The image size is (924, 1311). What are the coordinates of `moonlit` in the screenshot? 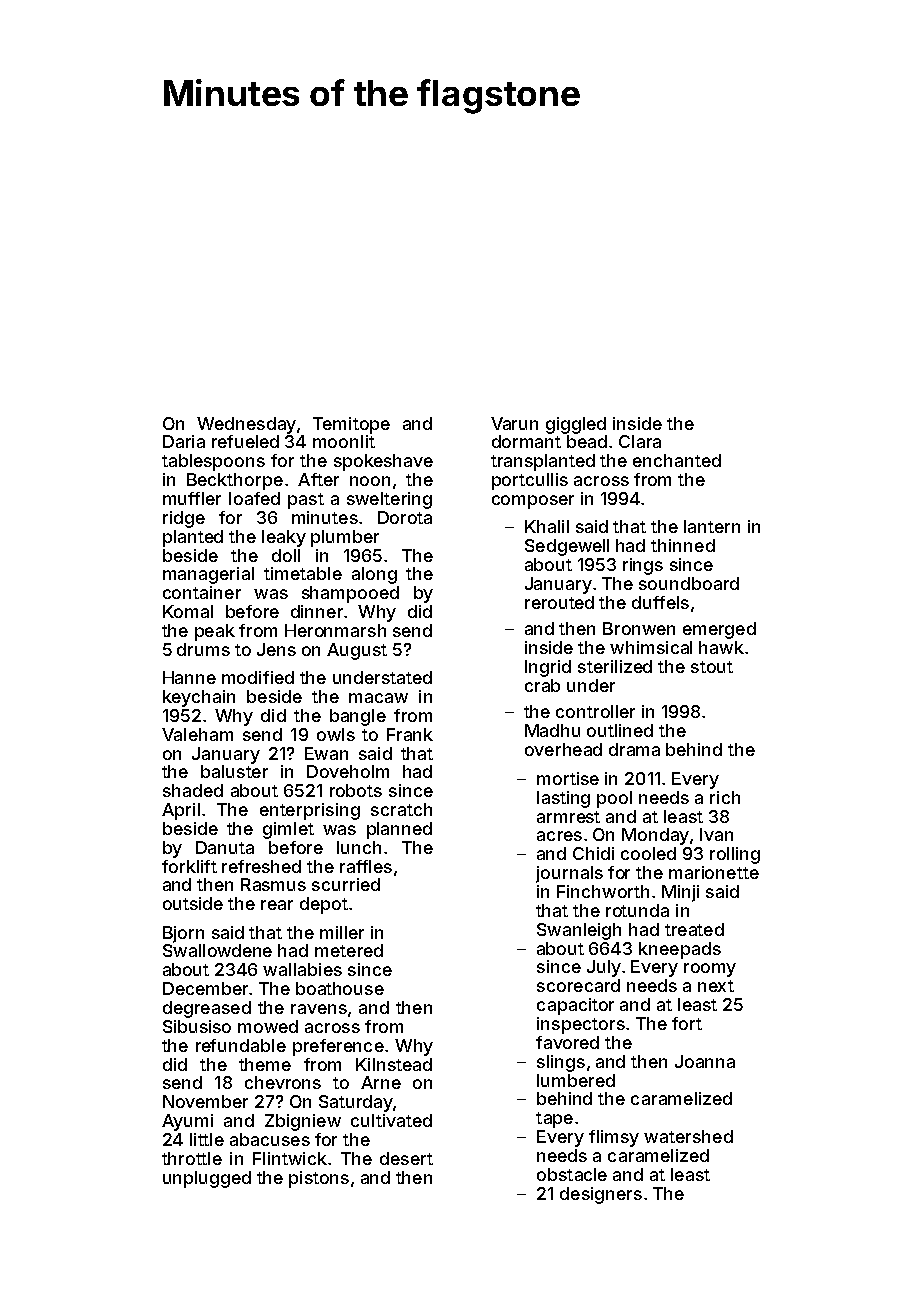 It's located at (344, 441).
